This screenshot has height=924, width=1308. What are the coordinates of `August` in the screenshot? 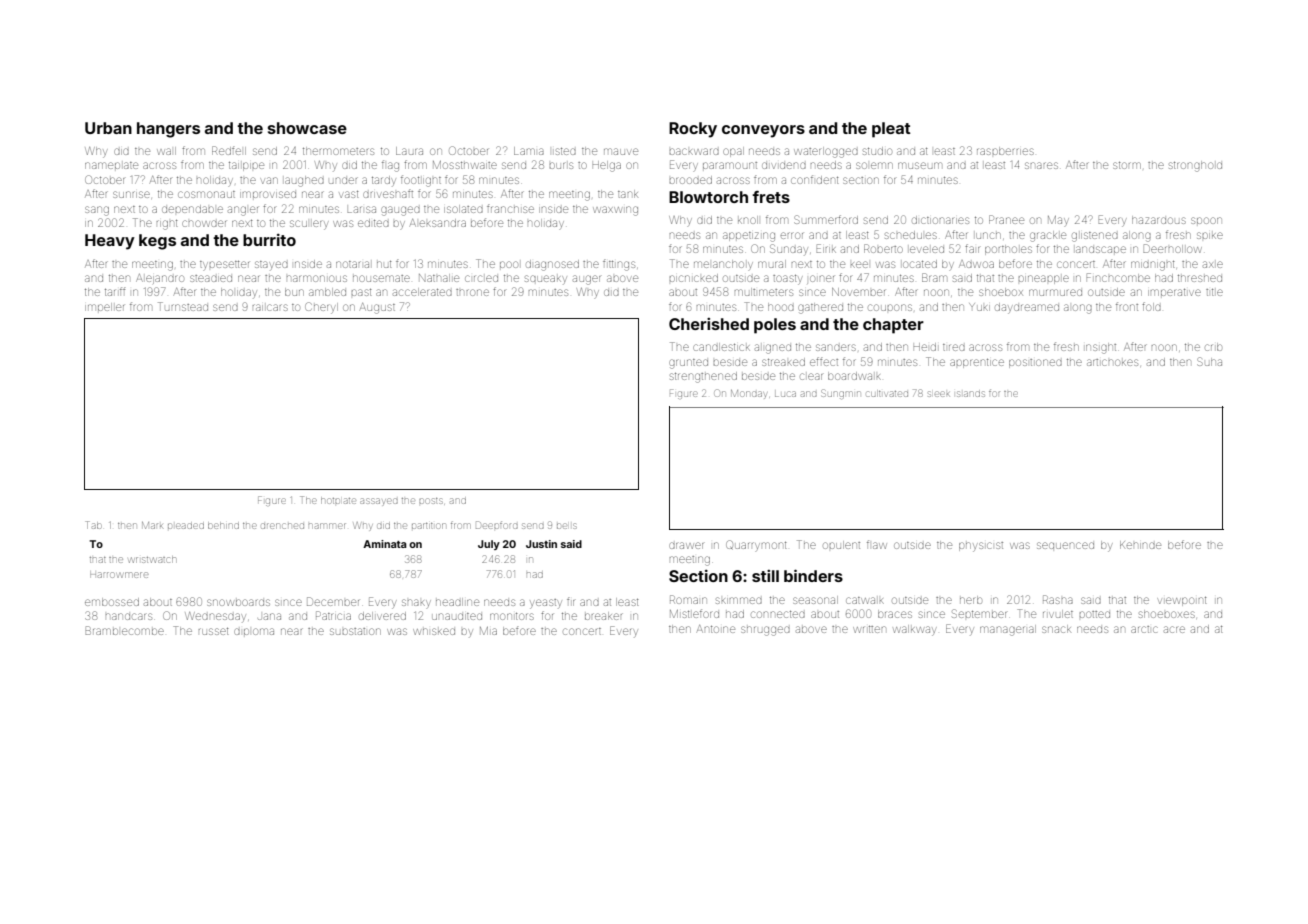 It's located at (377, 308).
